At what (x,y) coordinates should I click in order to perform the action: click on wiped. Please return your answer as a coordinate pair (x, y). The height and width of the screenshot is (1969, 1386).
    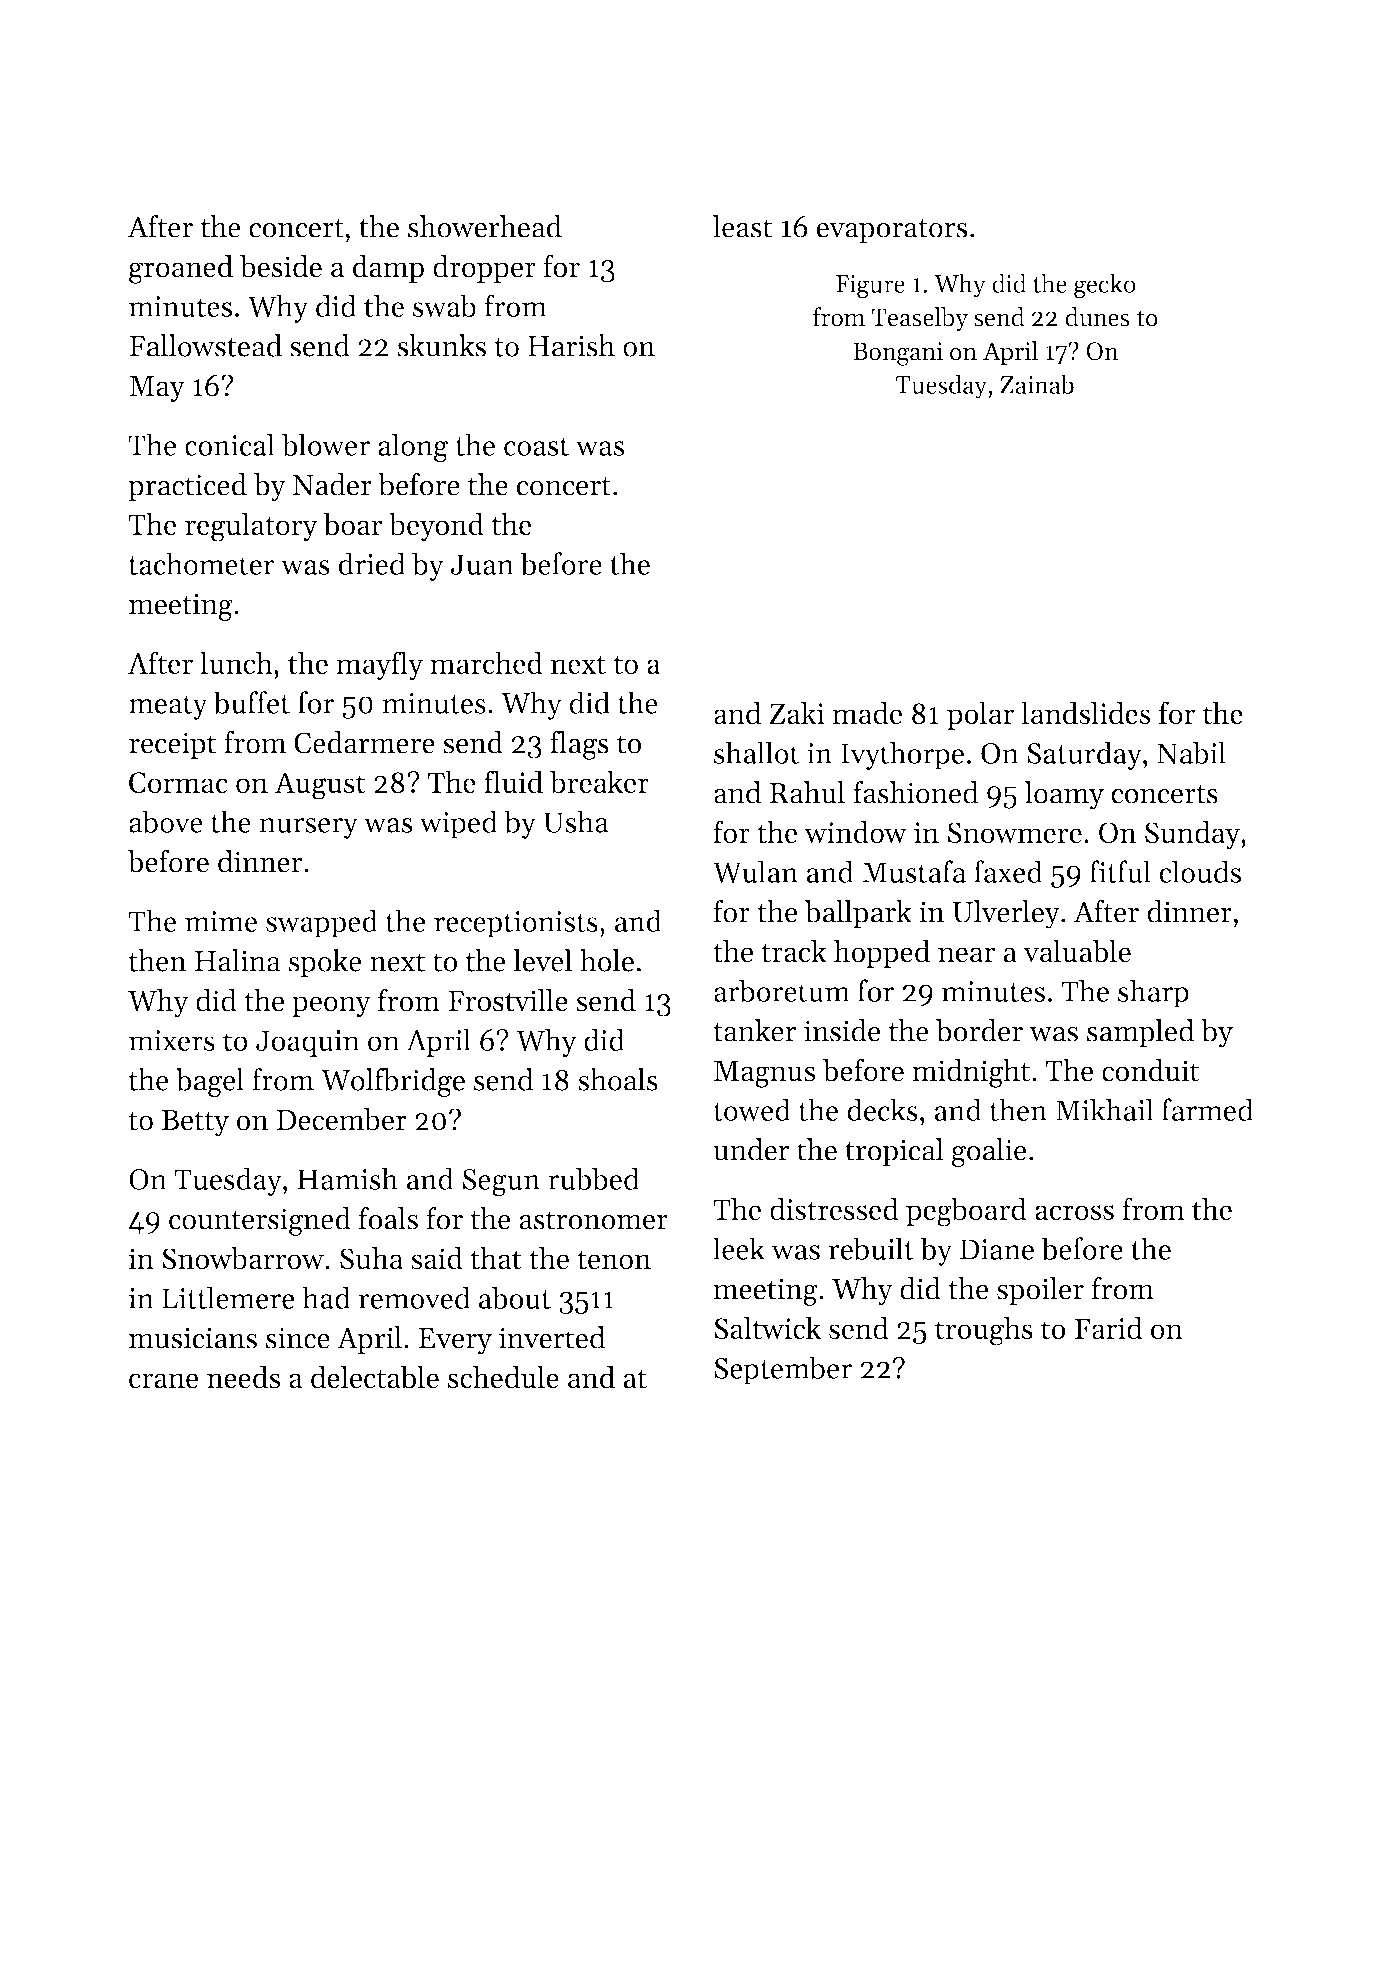
    Looking at the image, I should click on (458, 824).
